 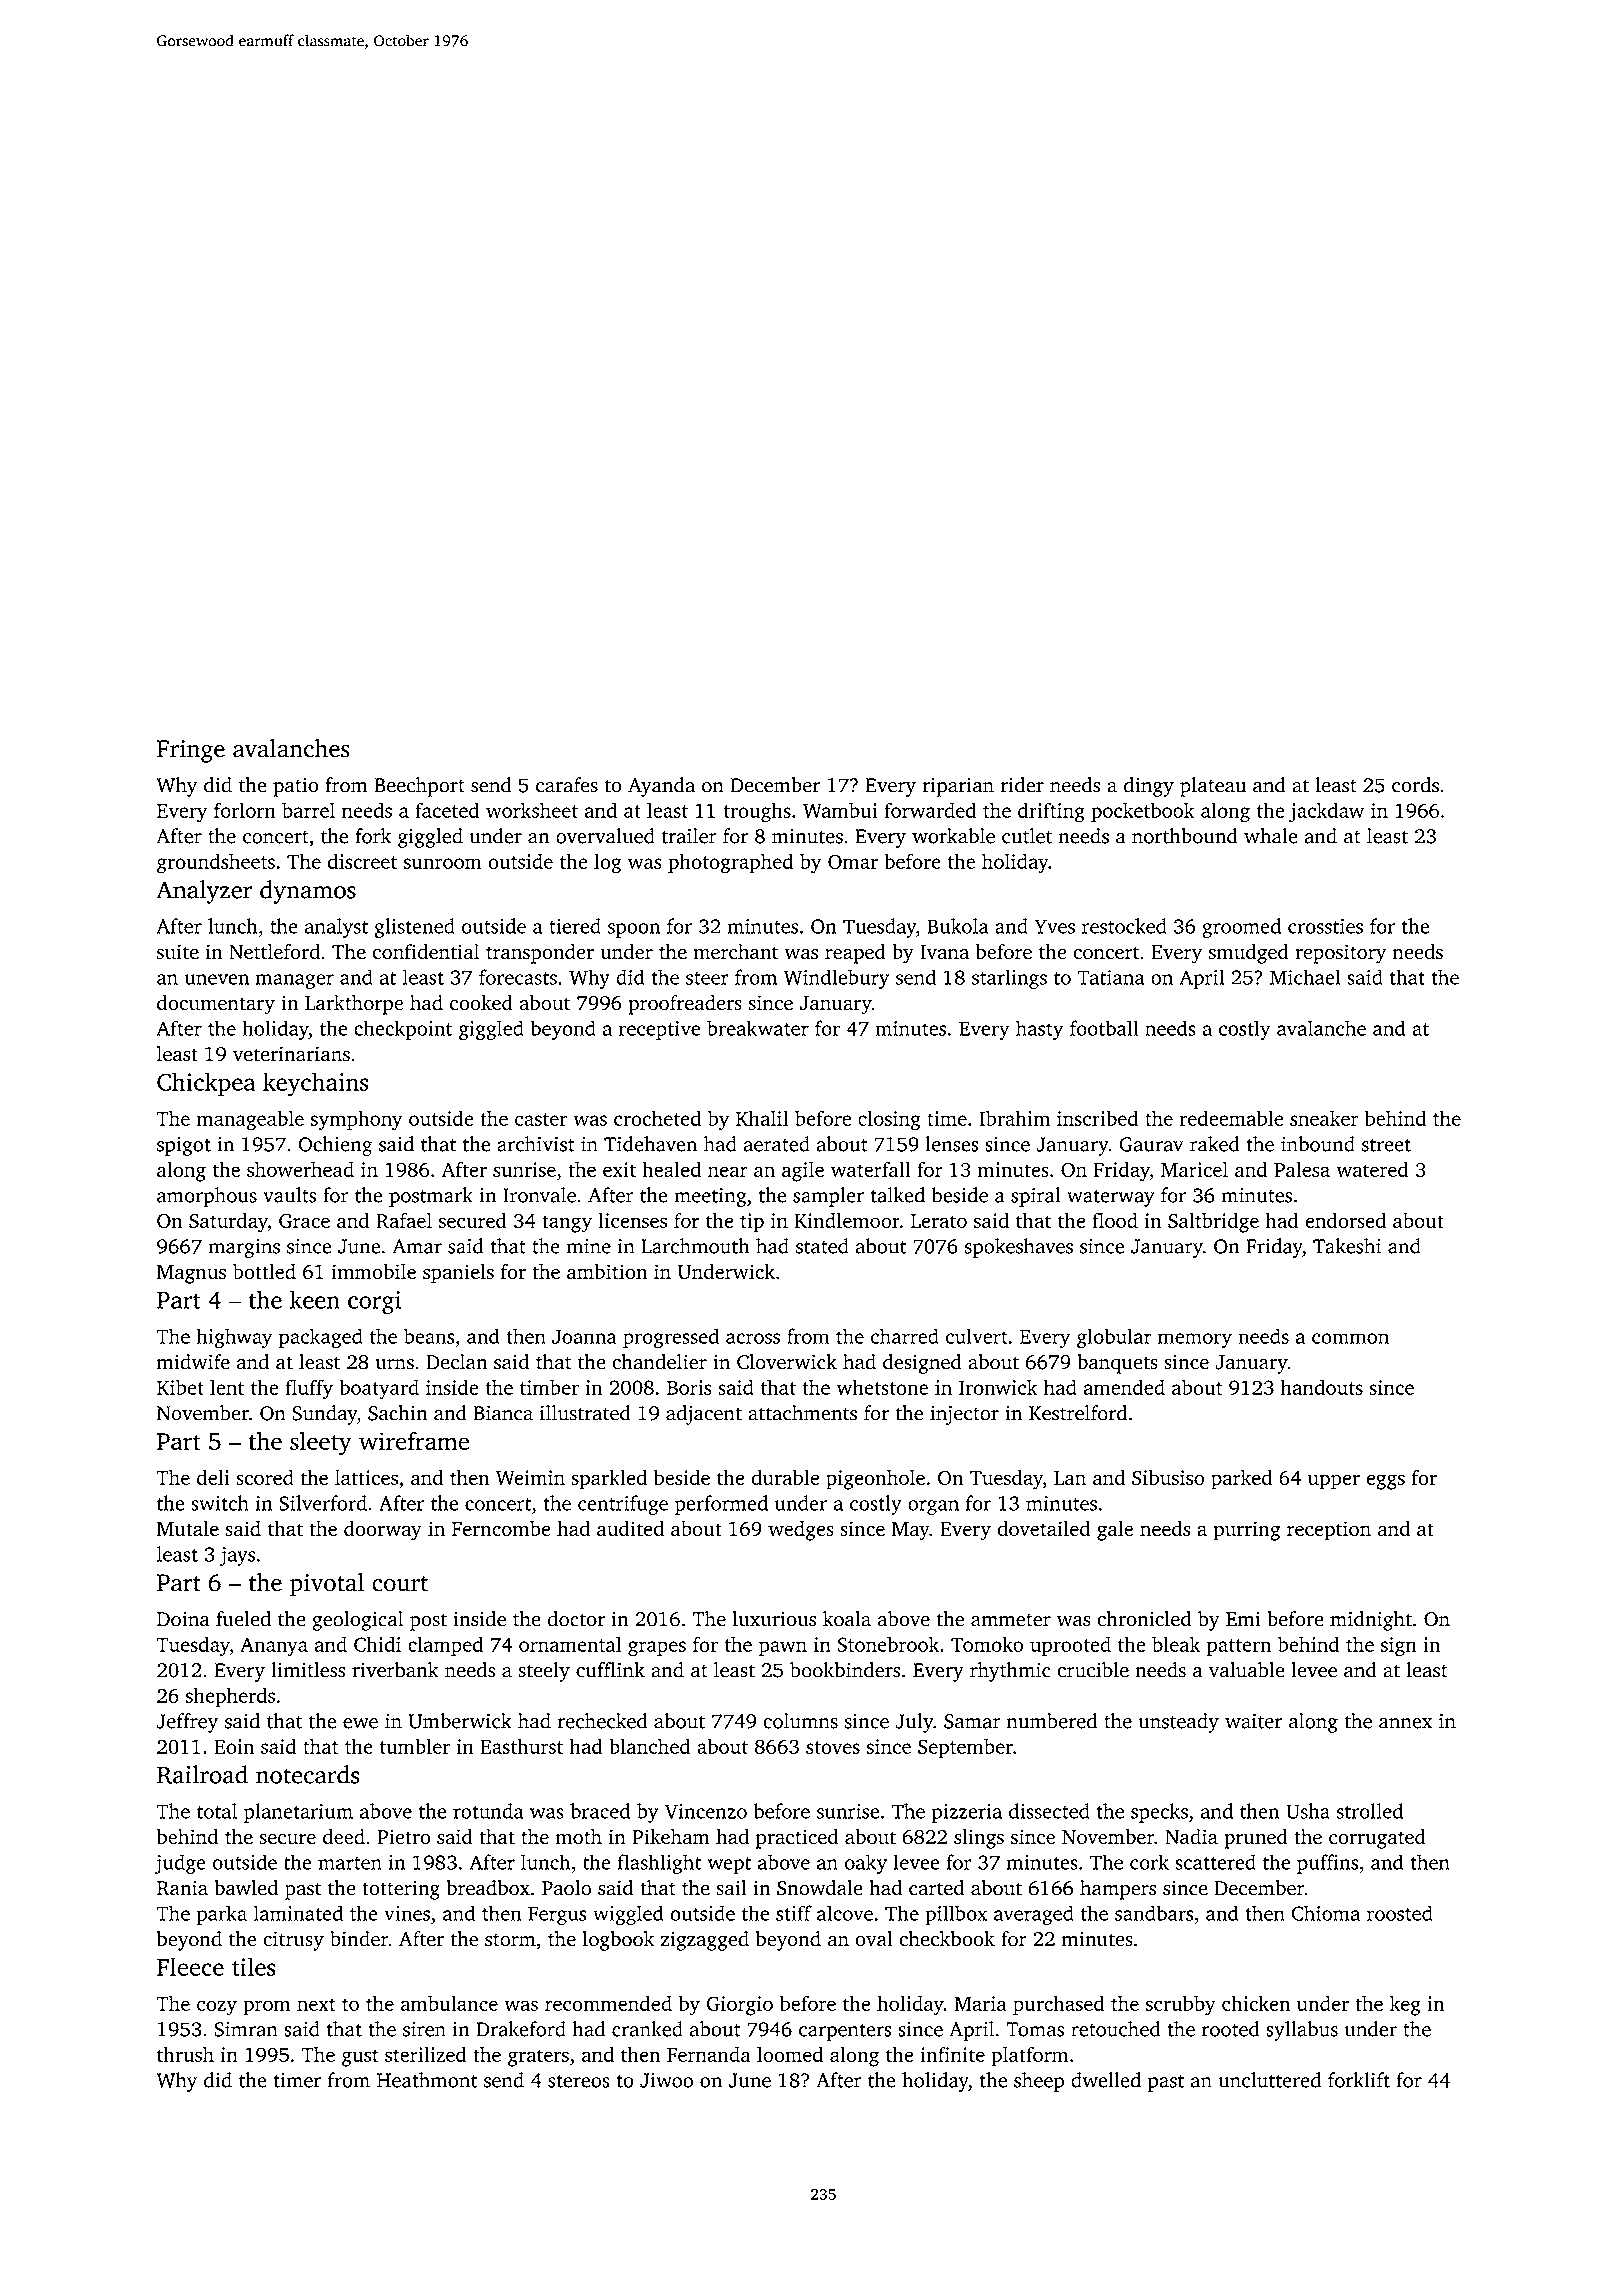 What do you see at coordinates (602, 1721) in the screenshot?
I see `rechecked` at bounding box center [602, 1721].
